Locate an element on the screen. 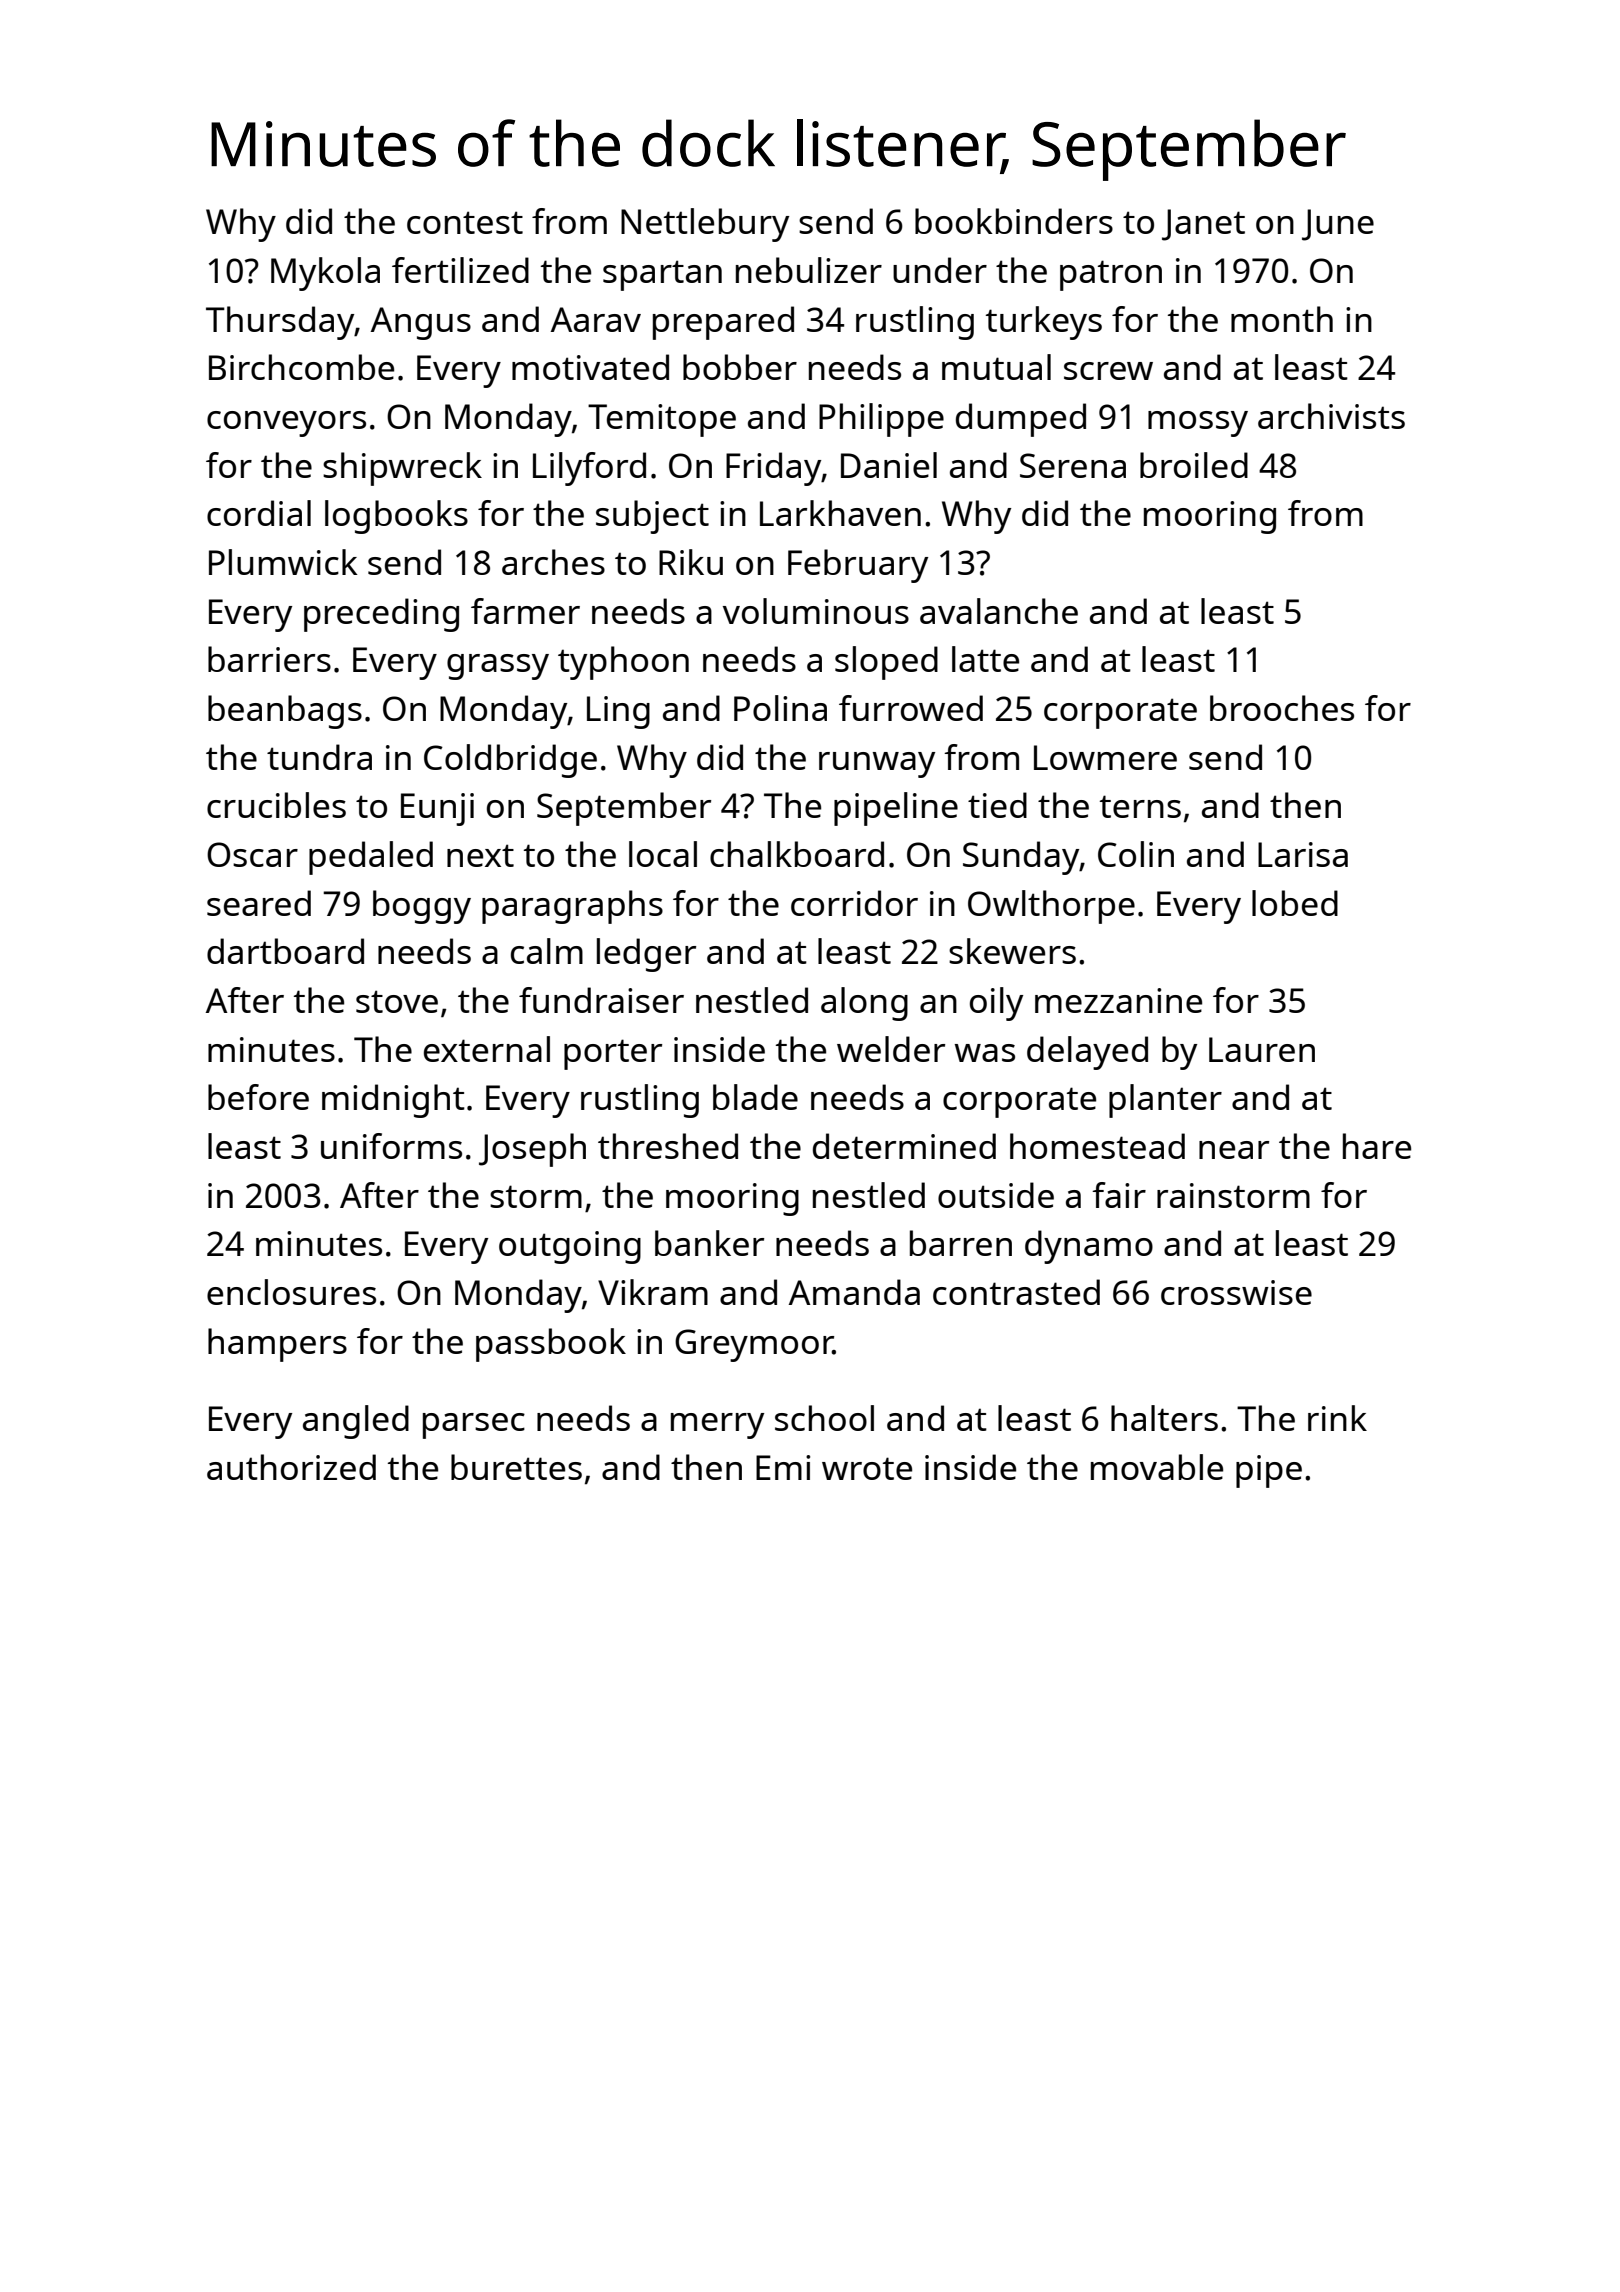 The height and width of the screenshot is (2292, 1620). broiled is located at coordinates (1194, 465).
